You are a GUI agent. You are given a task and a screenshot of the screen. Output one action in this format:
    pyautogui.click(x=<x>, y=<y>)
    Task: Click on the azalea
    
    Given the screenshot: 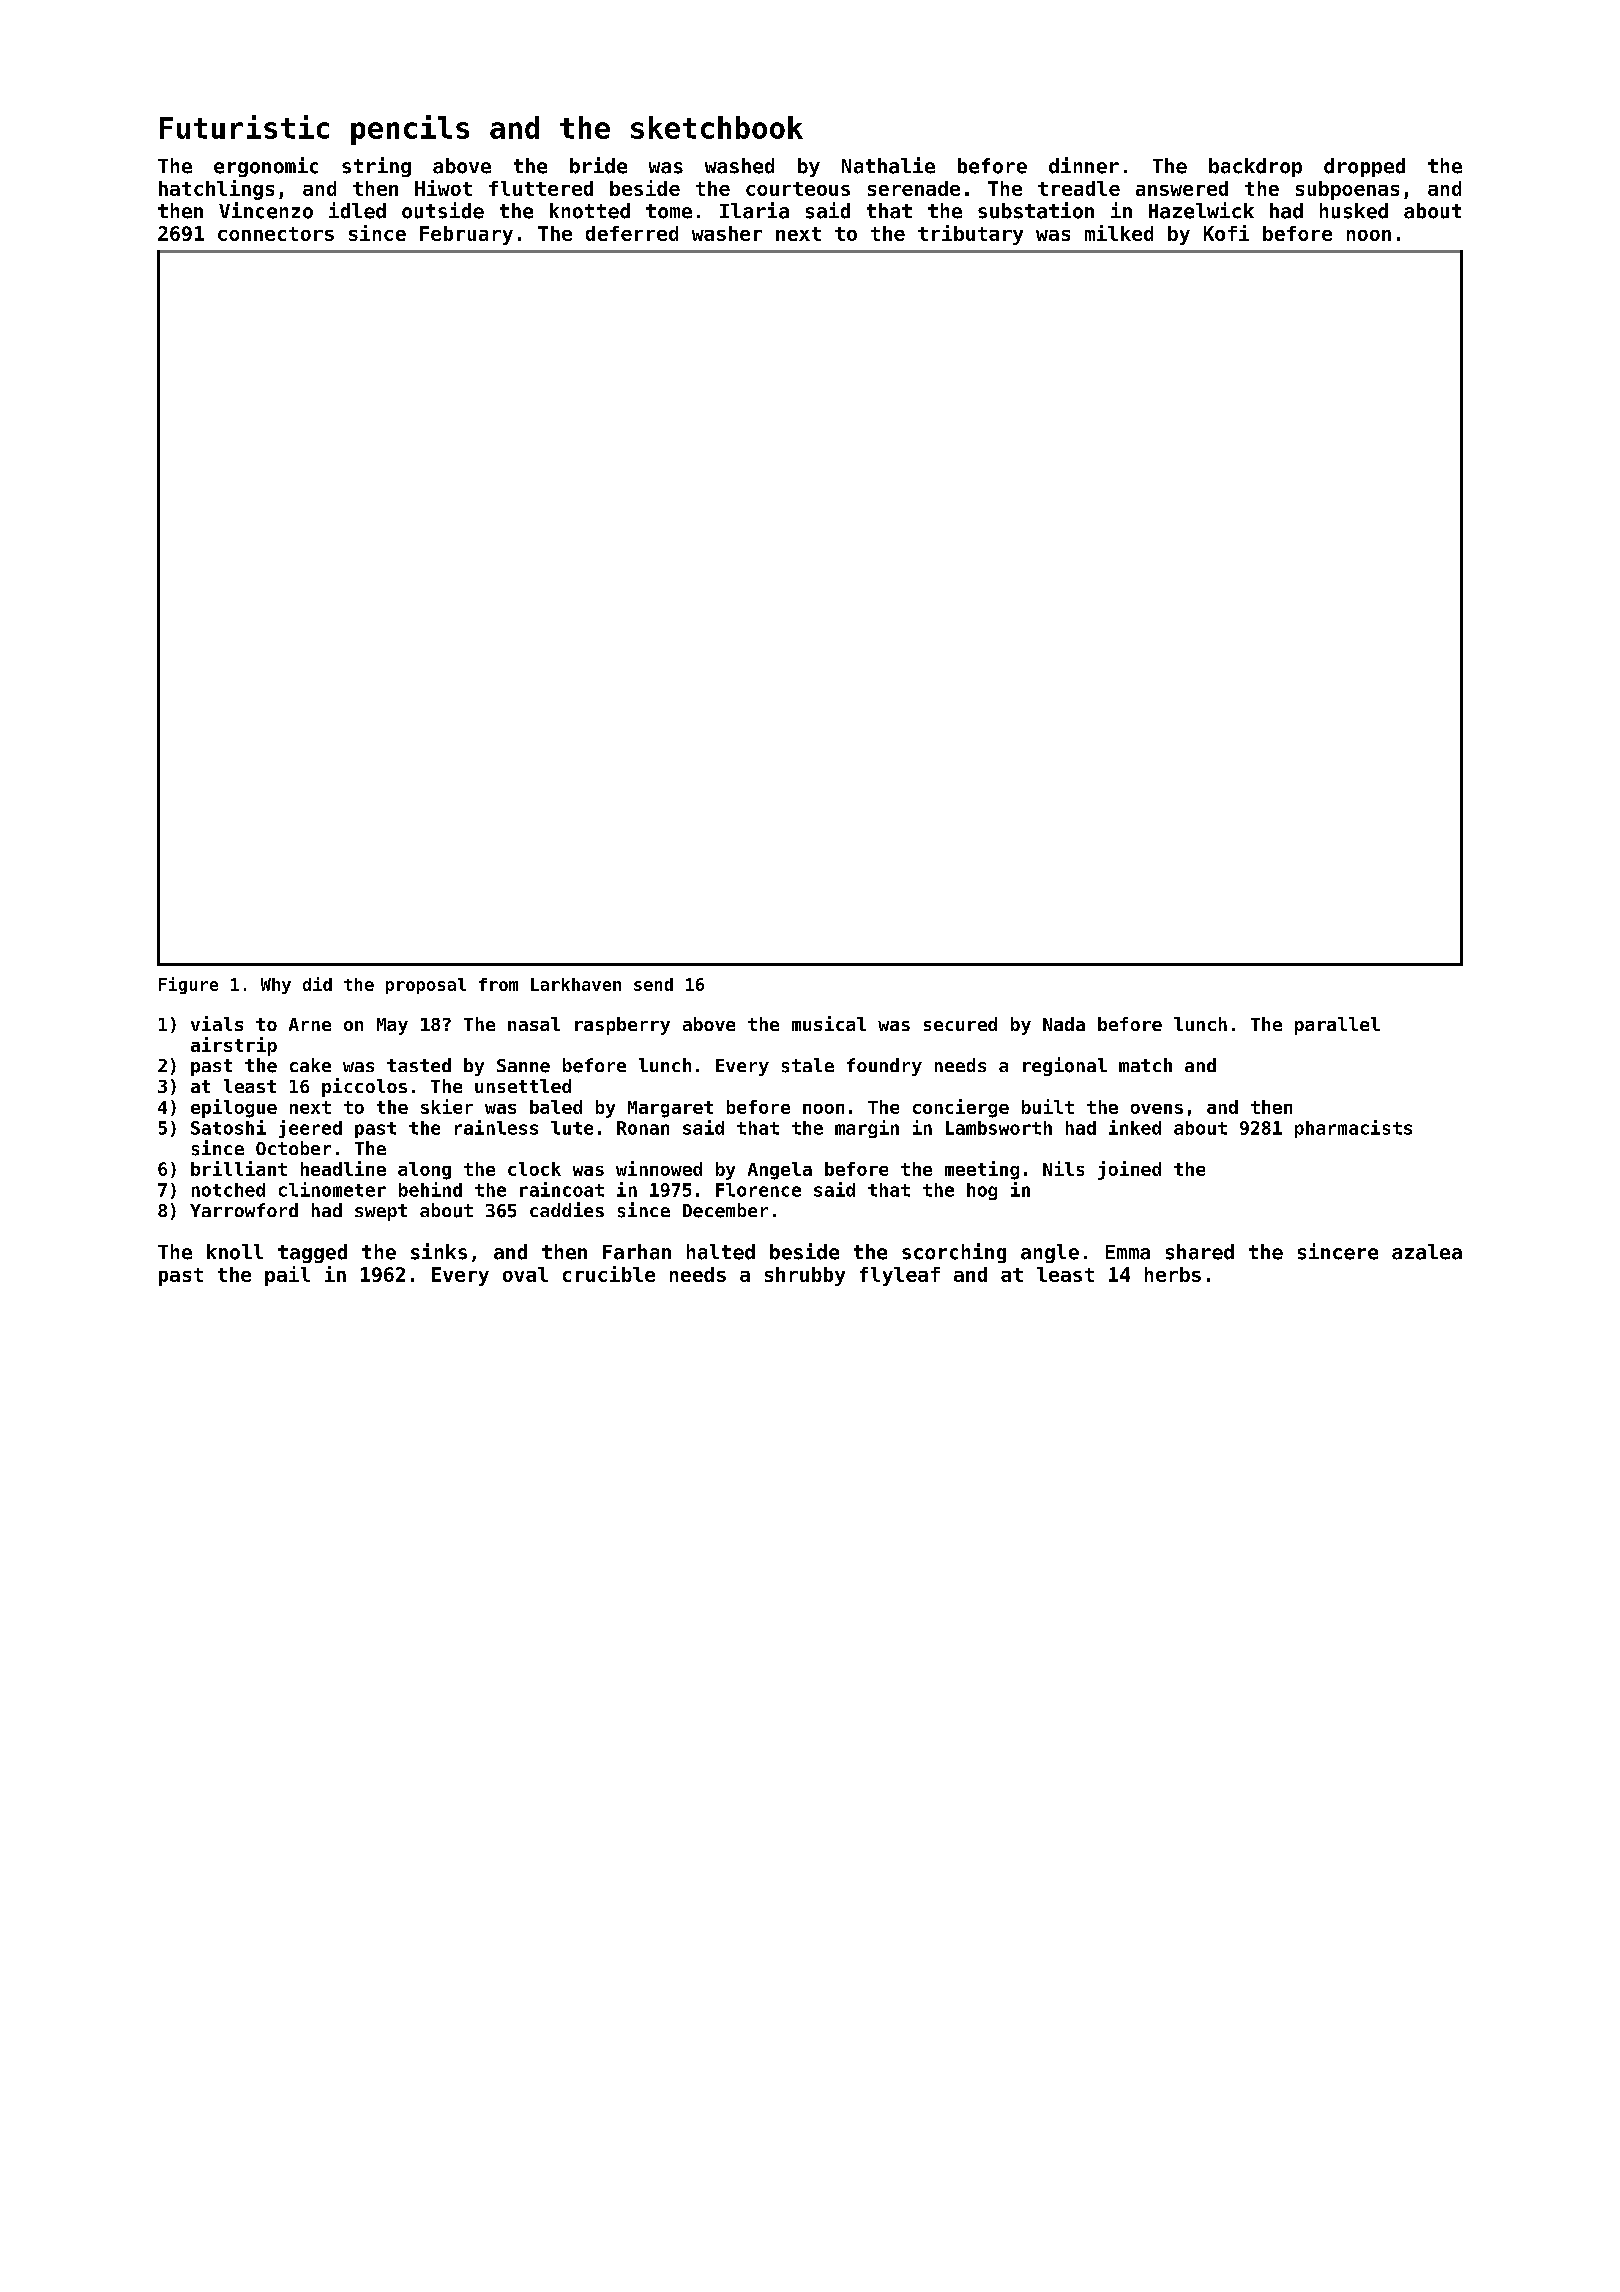 What is the action you would take?
    pyautogui.click(x=1427, y=1252)
